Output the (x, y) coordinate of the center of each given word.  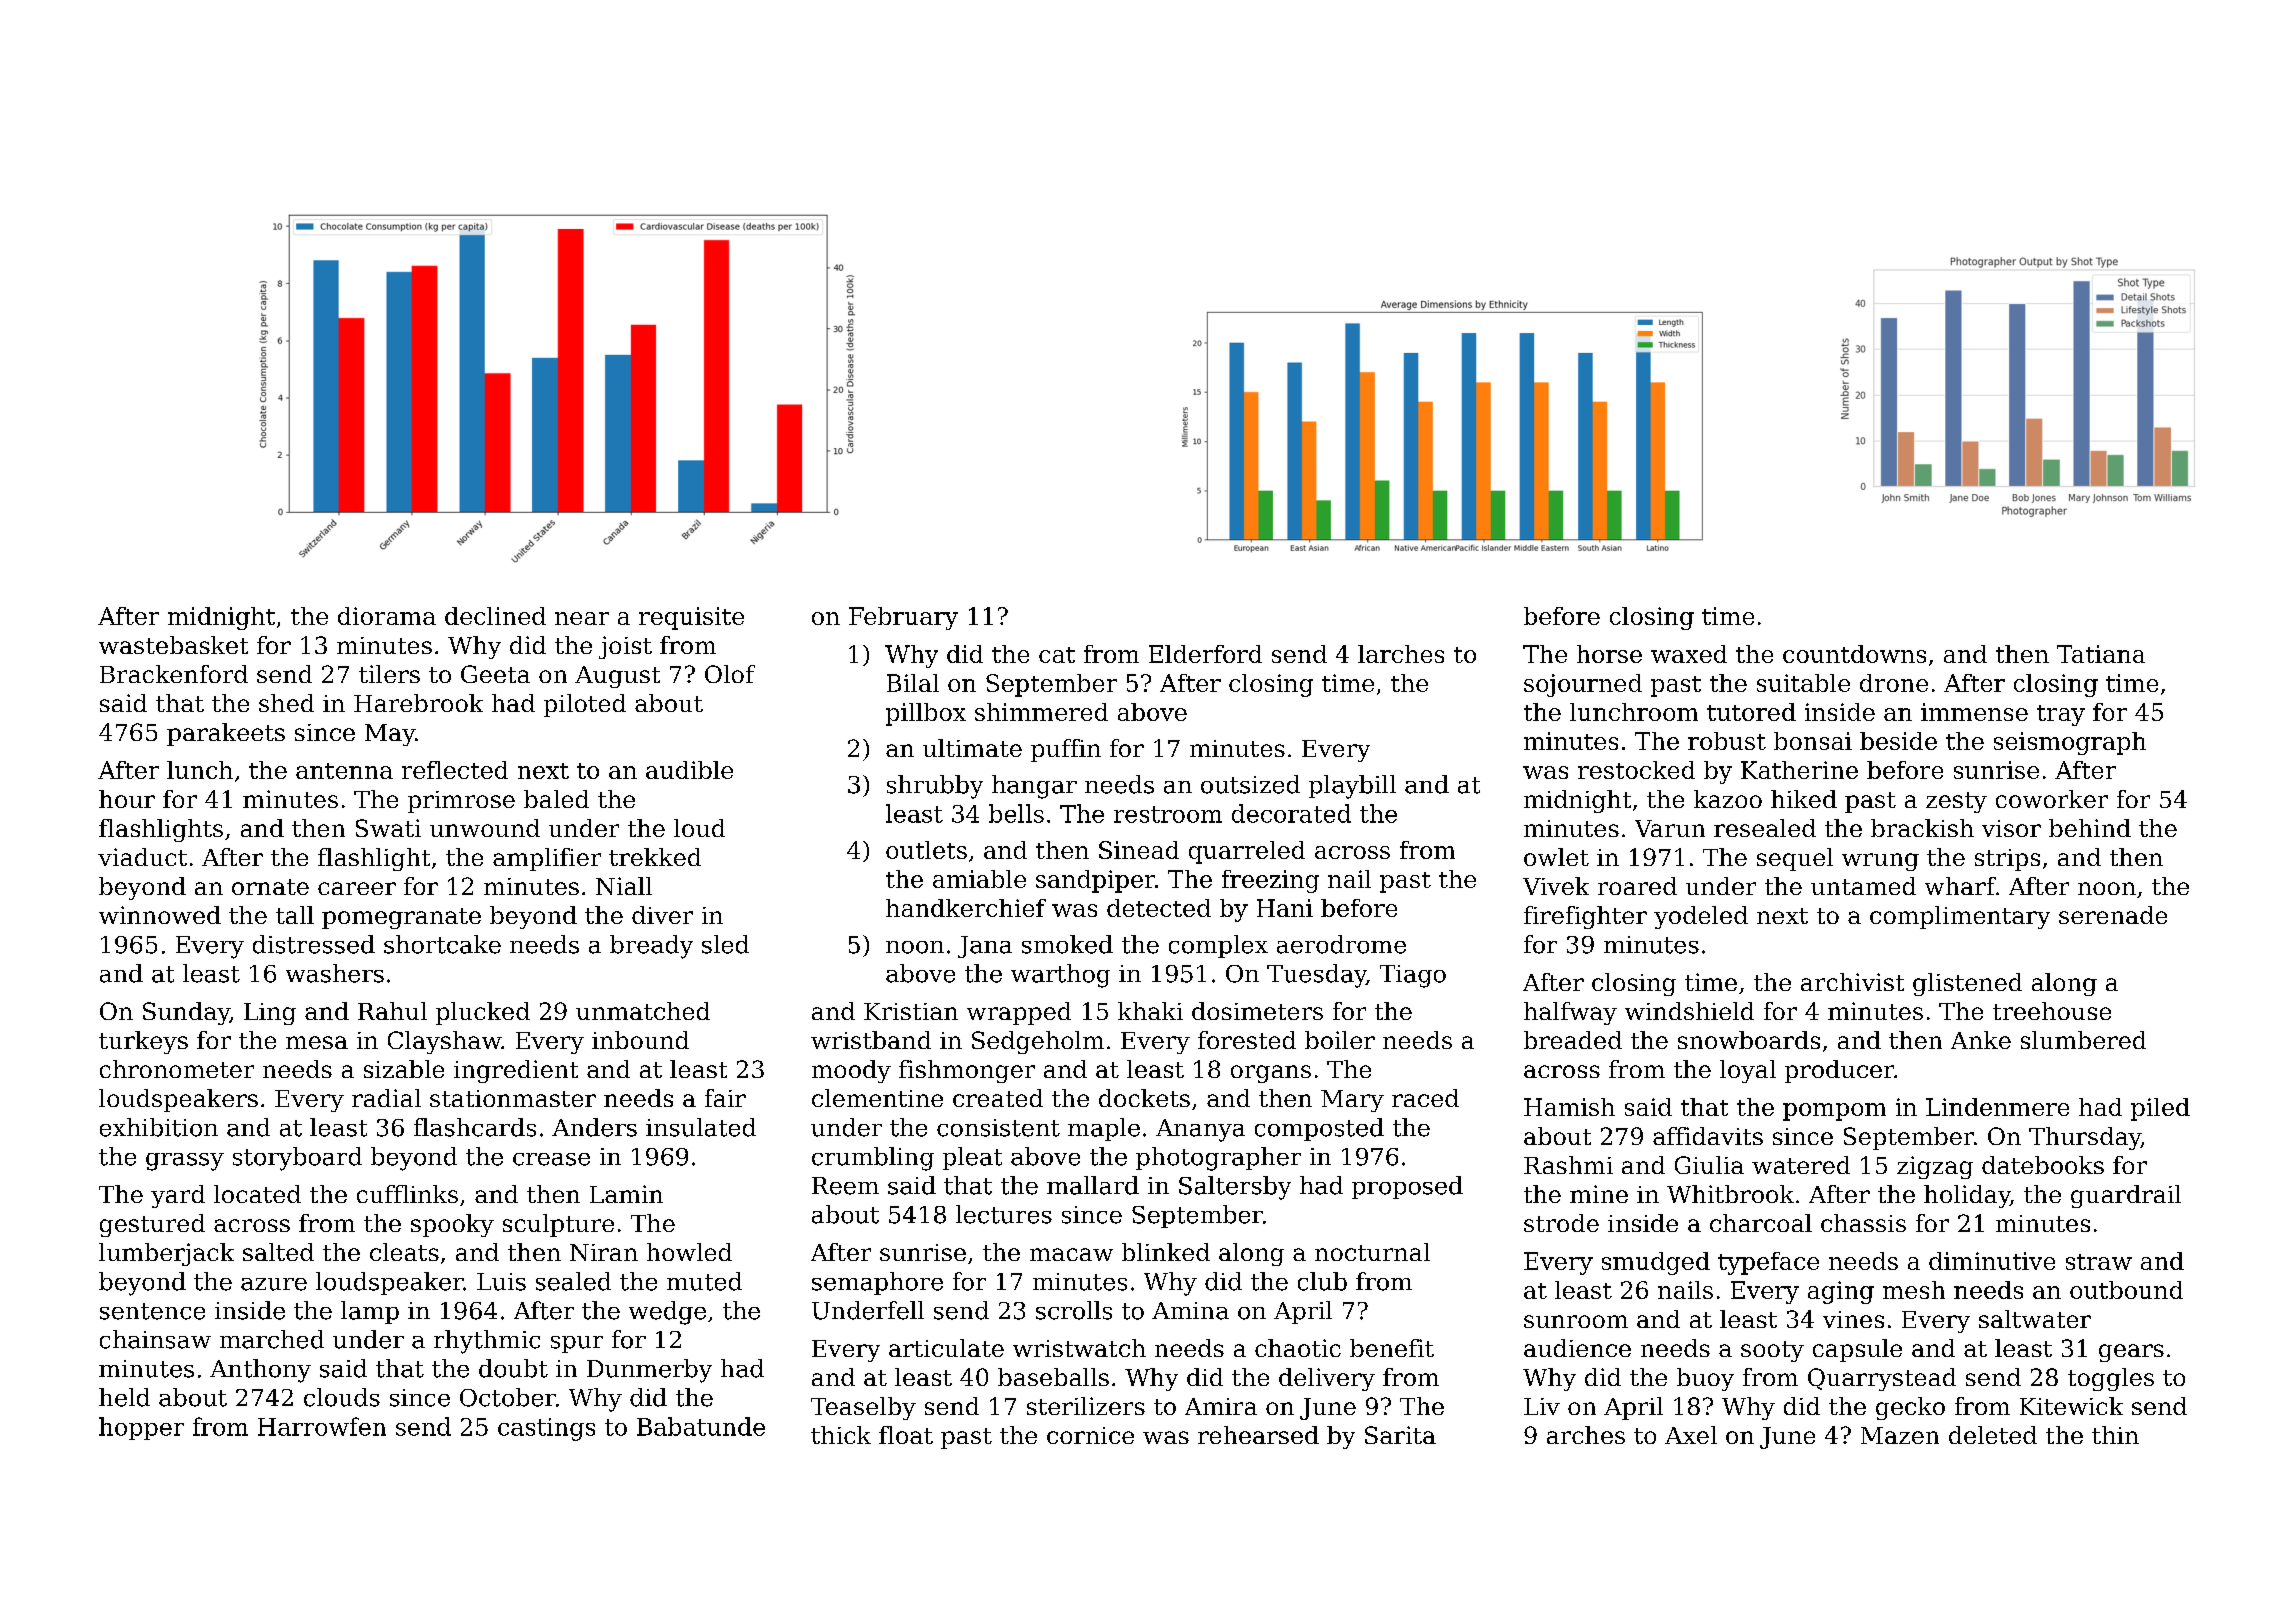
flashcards (475, 1127)
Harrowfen (322, 1426)
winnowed (160, 915)
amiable (979, 879)
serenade (2113, 915)
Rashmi (1568, 1165)
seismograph (2070, 743)
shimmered (1041, 712)
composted (1319, 1129)
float (906, 1435)
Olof (730, 674)
